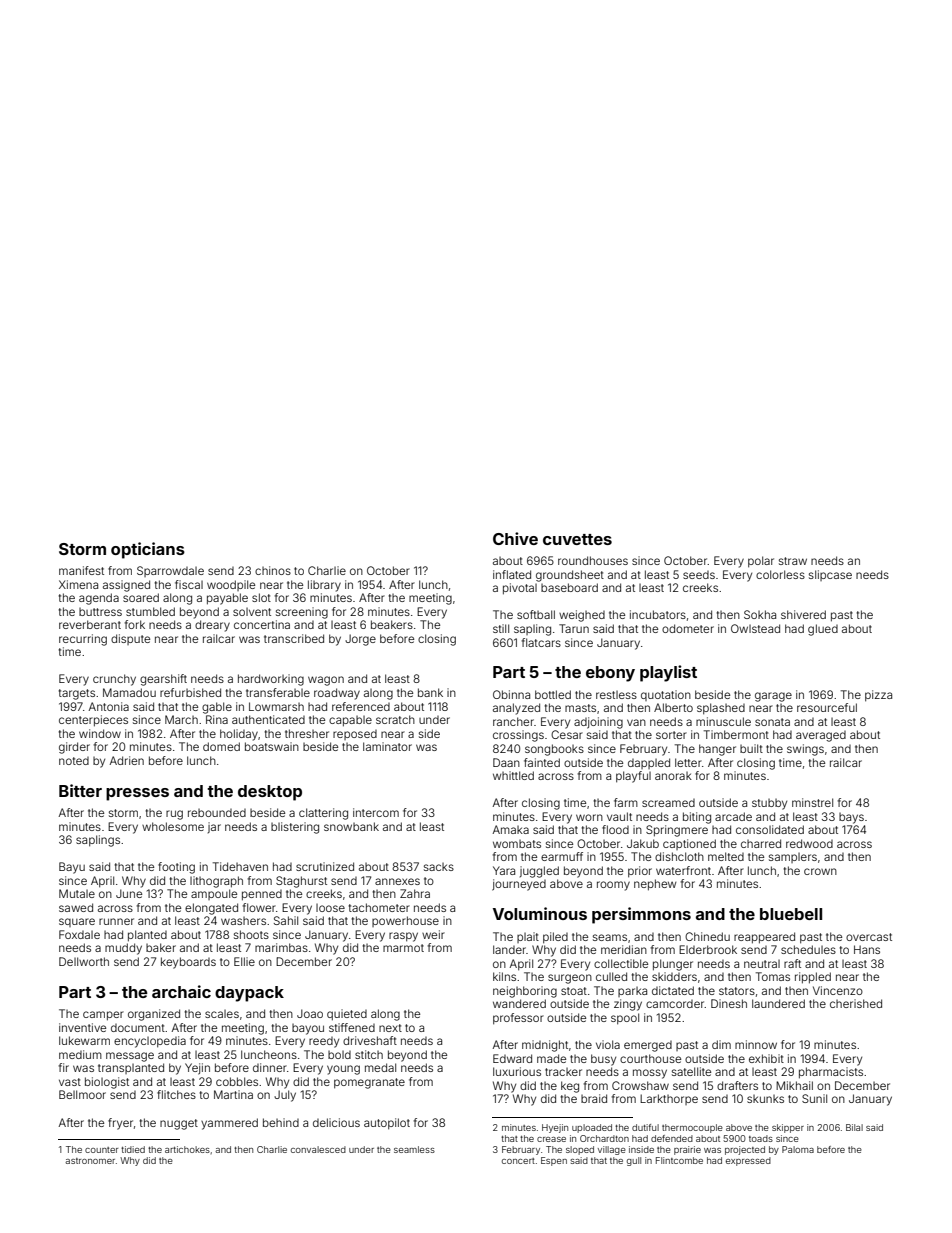  Describe the element at coordinates (148, 550) in the screenshot. I see `opticians` at that location.
